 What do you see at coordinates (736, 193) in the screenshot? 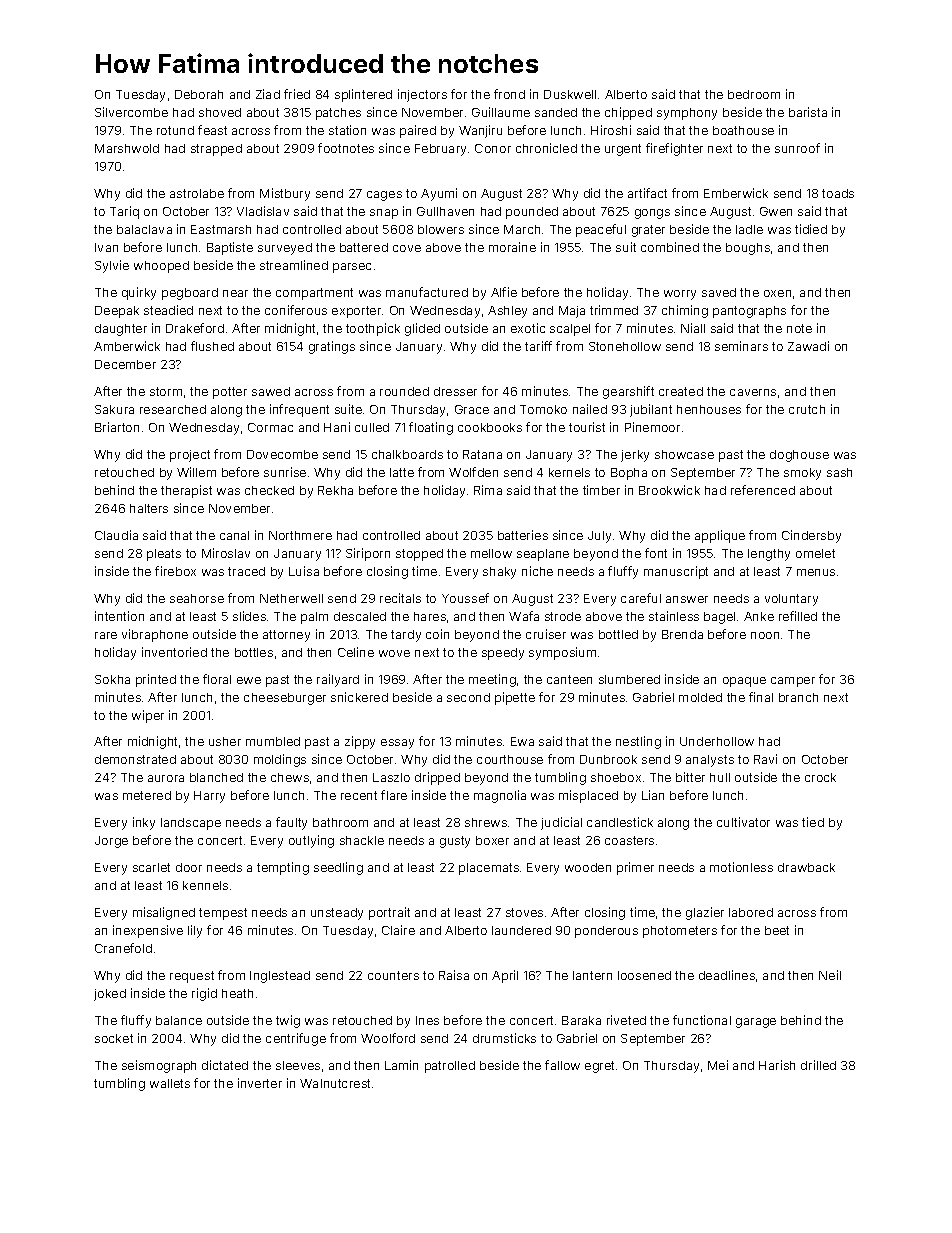
I see `Emberwick` at bounding box center [736, 193].
